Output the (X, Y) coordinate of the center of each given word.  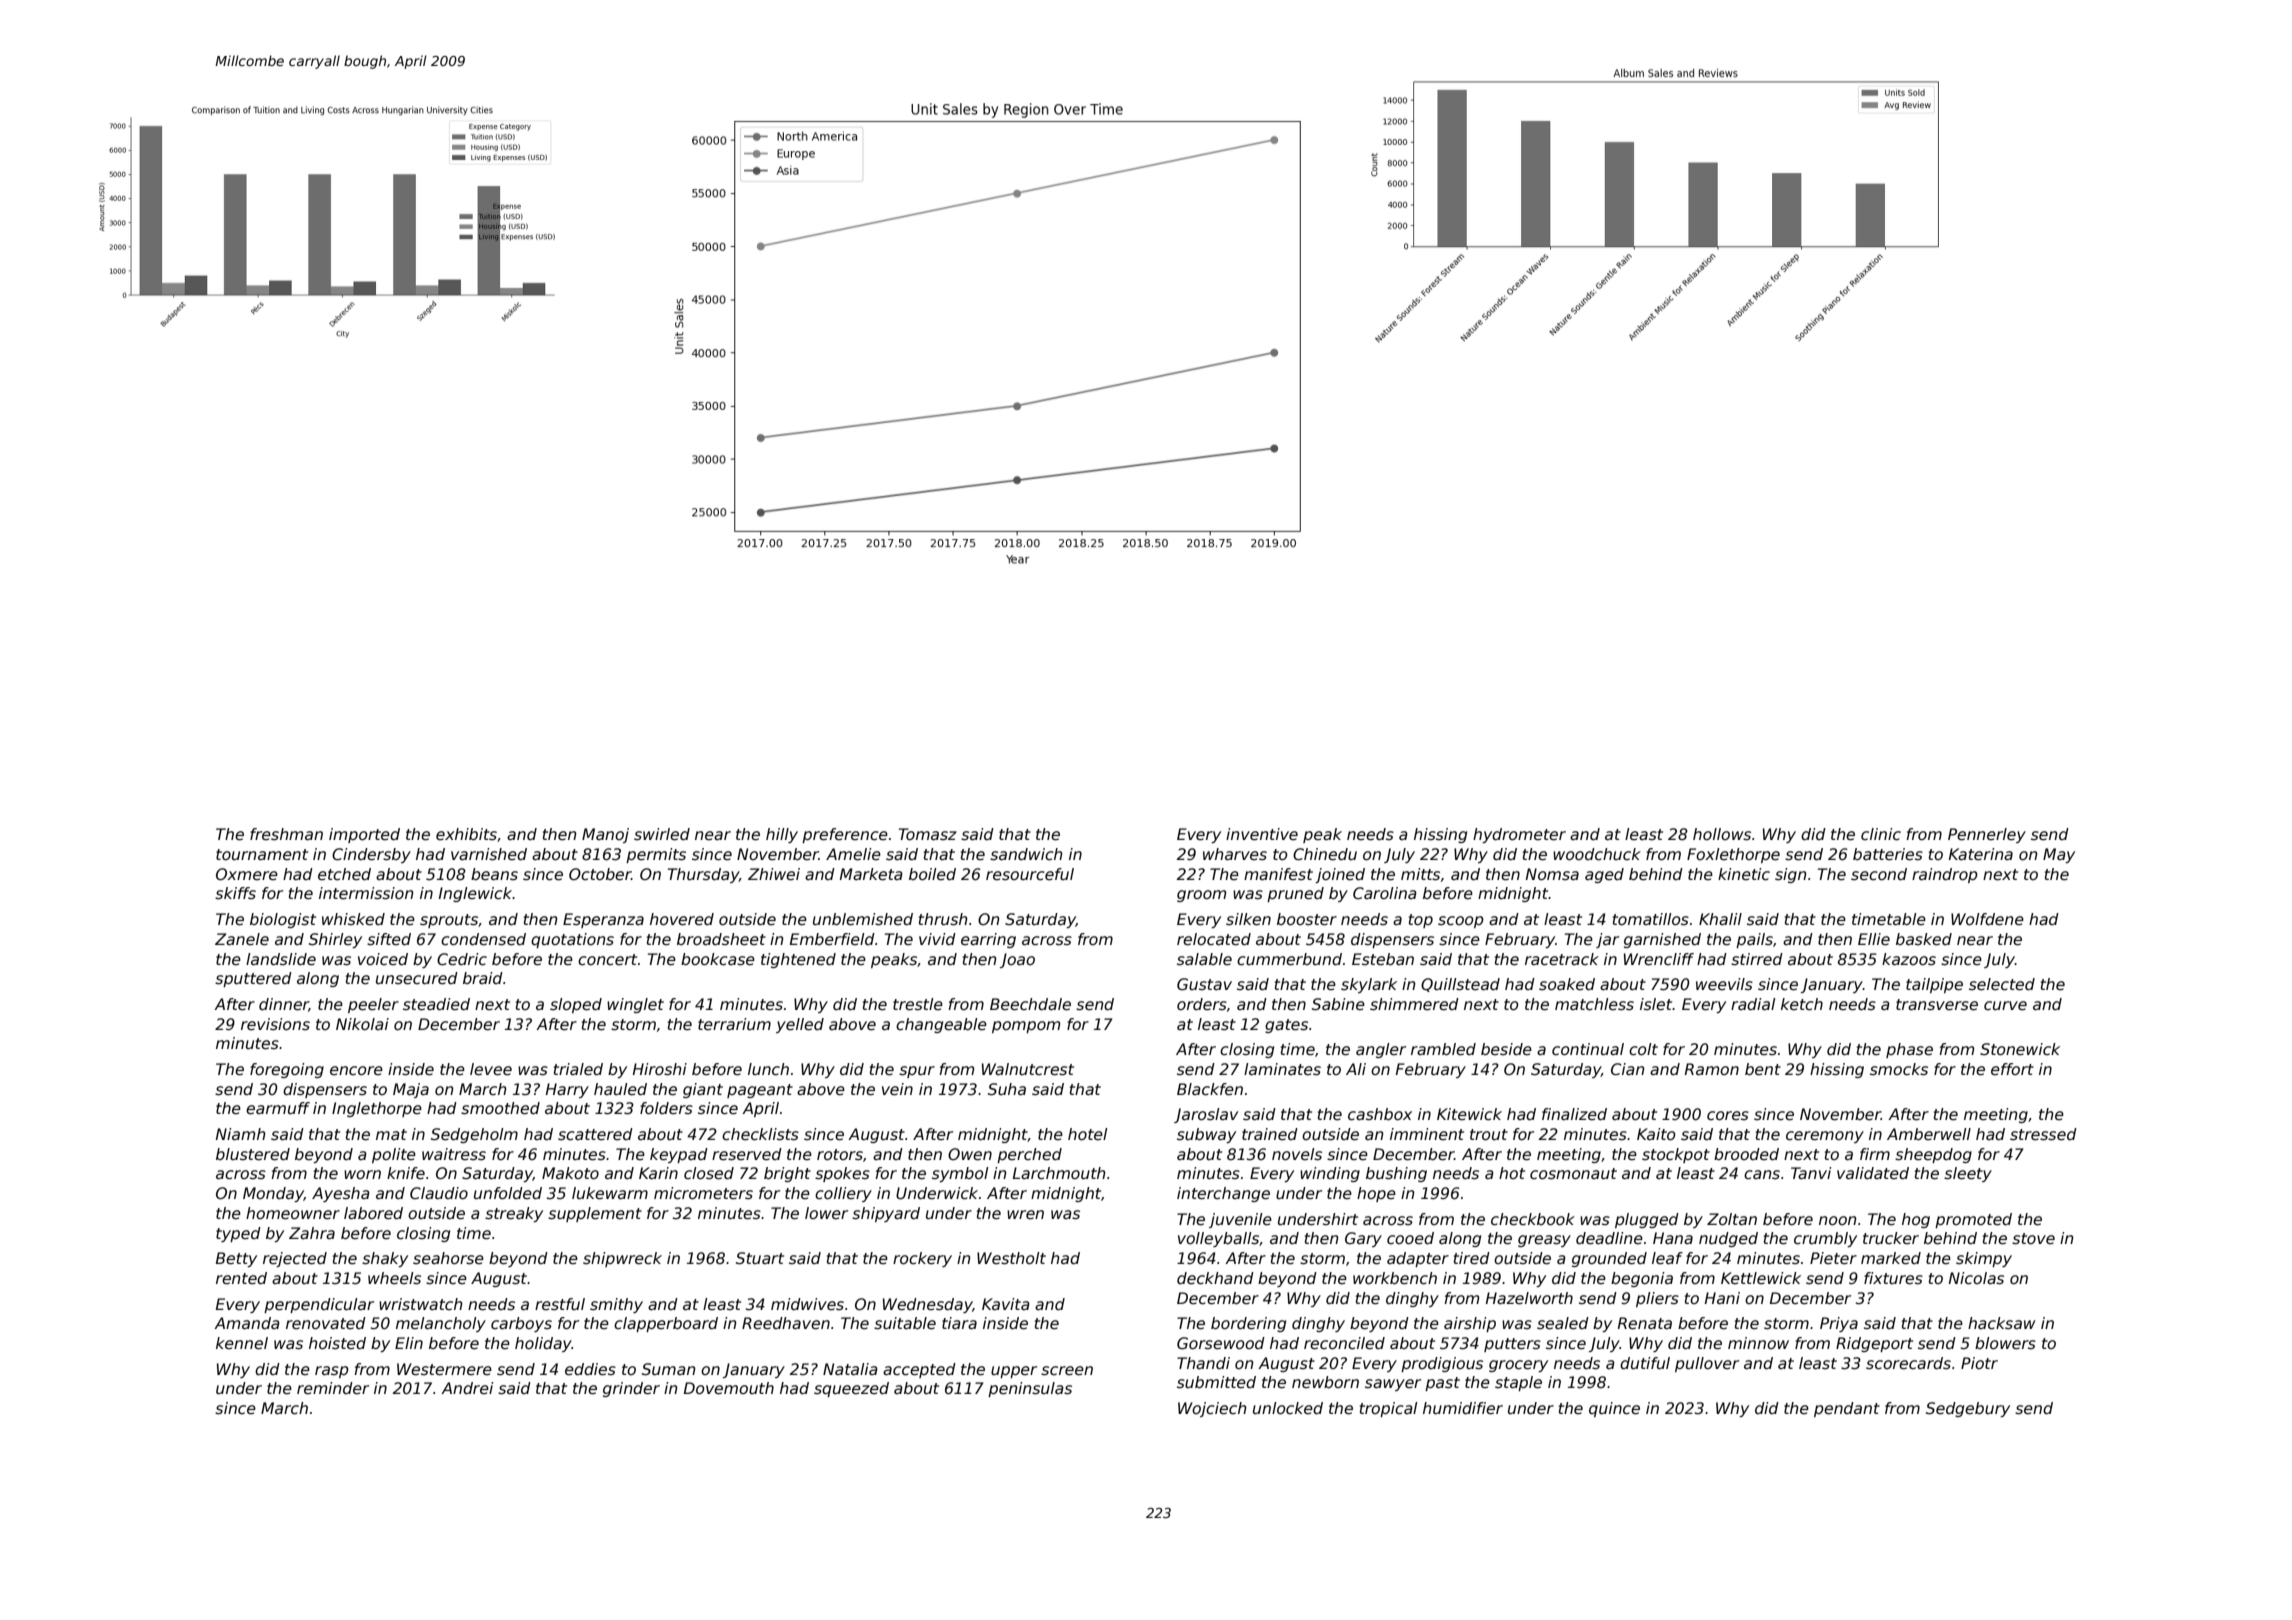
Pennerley (1987, 835)
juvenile (1240, 1220)
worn (362, 1174)
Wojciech (1212, 1409)
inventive (1262, 834)
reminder (333, 1388)
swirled (662, 834)
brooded (1746, 1154)
